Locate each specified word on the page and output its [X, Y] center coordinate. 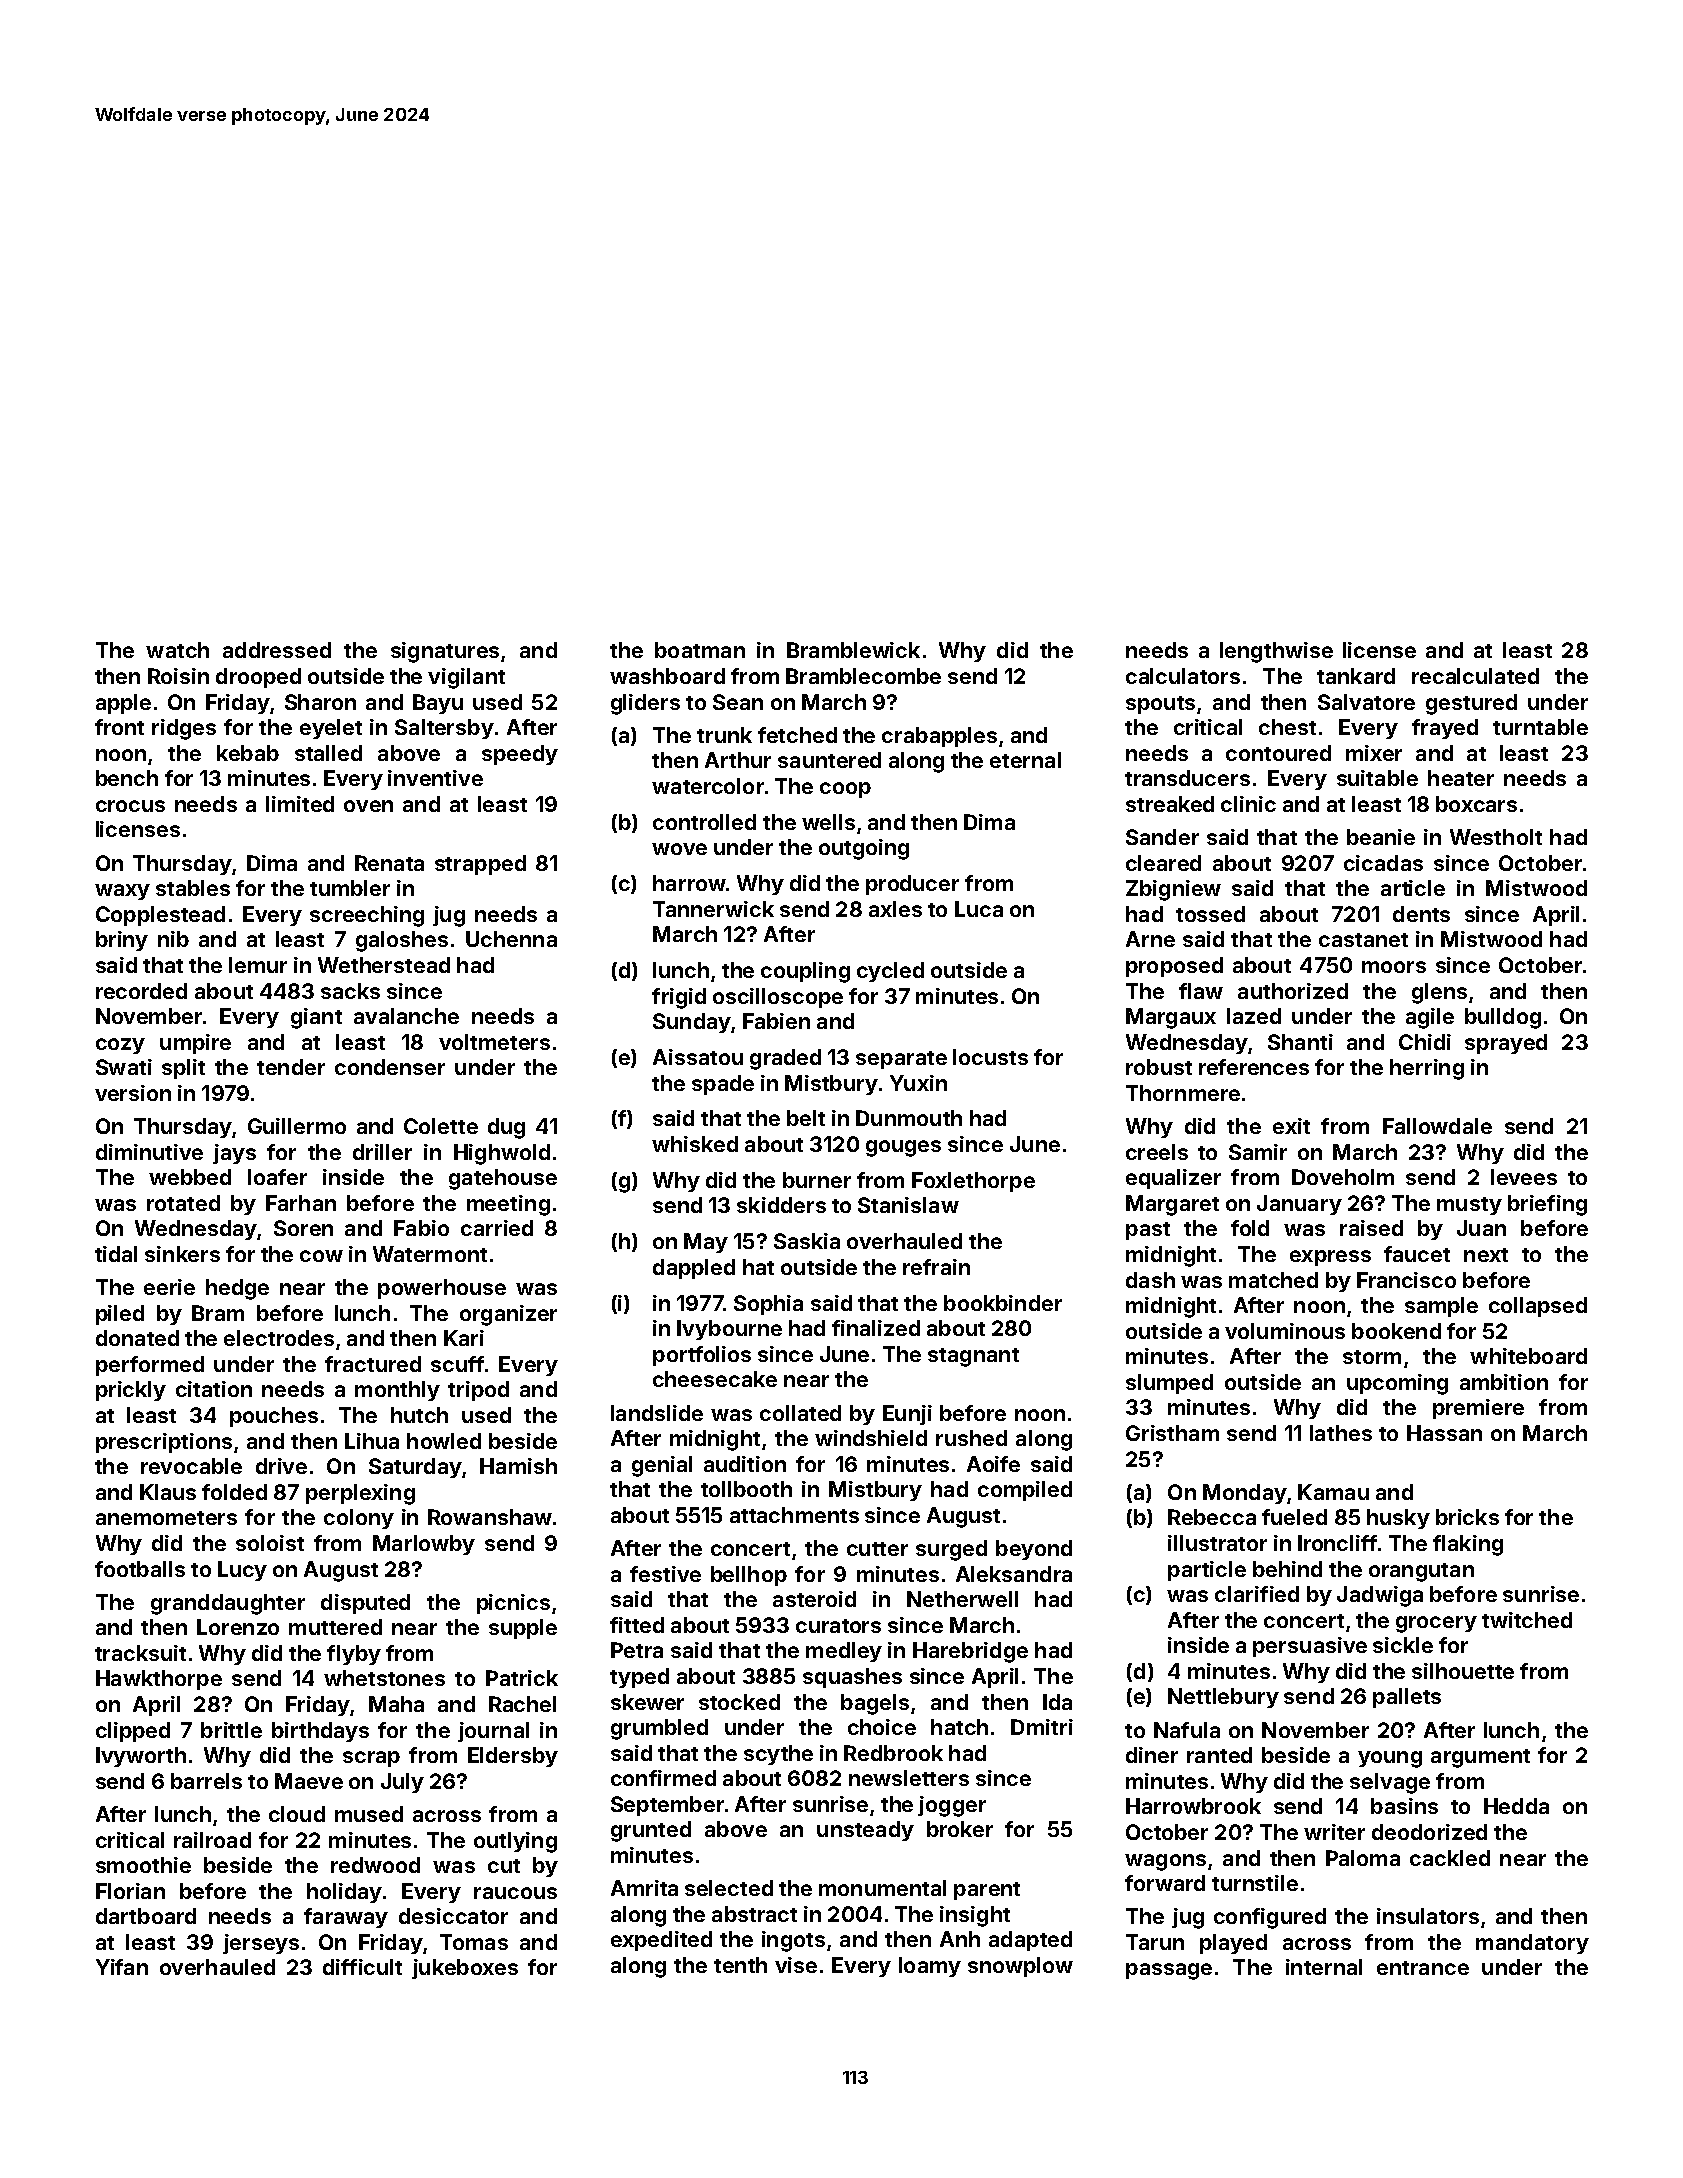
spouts [1160, 705]
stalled [328, 753]
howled [444, 1441]
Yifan [122, 1967]
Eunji [907, 1415]
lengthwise [1276, 652]
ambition [1504, 1382]
